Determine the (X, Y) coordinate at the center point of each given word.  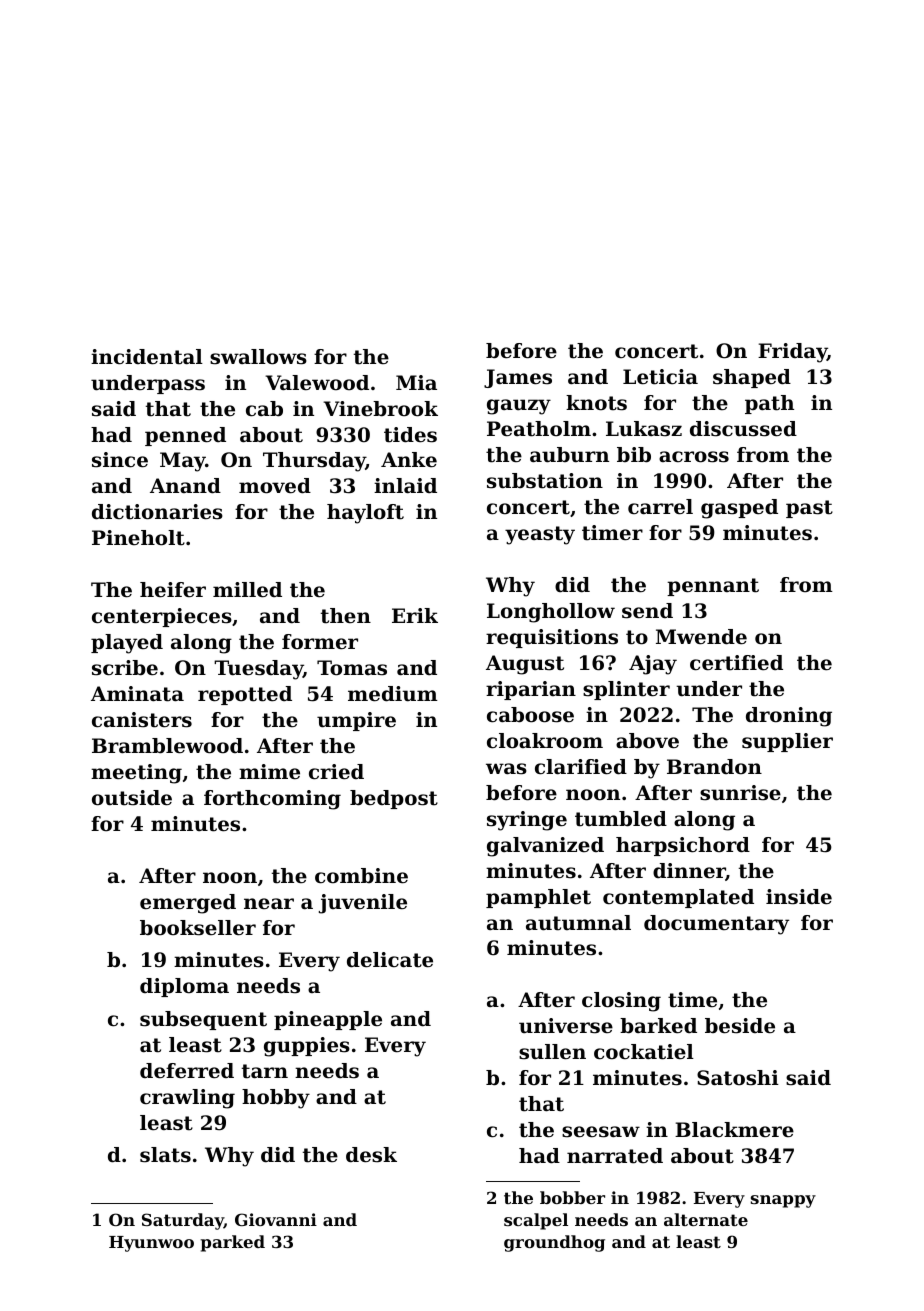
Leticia (660, 377)
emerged (188, 904)
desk (371, 1155)
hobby (276, 1099)
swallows (258, 357)
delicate (390, 960)
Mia (416, 382)
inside (799, 897)
